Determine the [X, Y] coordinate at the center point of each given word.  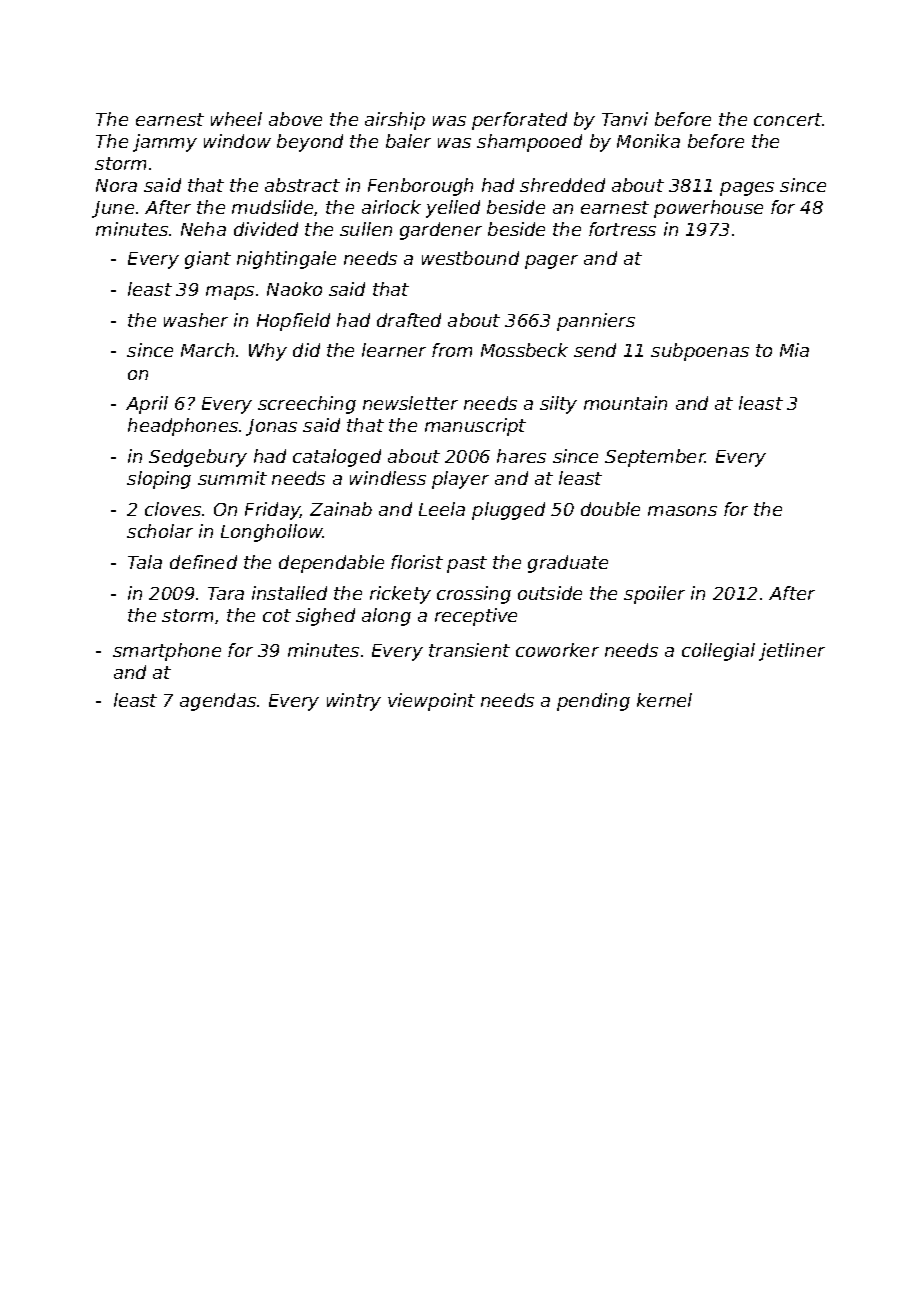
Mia [794, 350]
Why [268, 352]
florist [417, 562]
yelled [453, 209]
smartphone [167, 652]
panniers [596, 322]
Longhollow [272, 533]
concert [788, 119]
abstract [302, 185]
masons [682, 511]
